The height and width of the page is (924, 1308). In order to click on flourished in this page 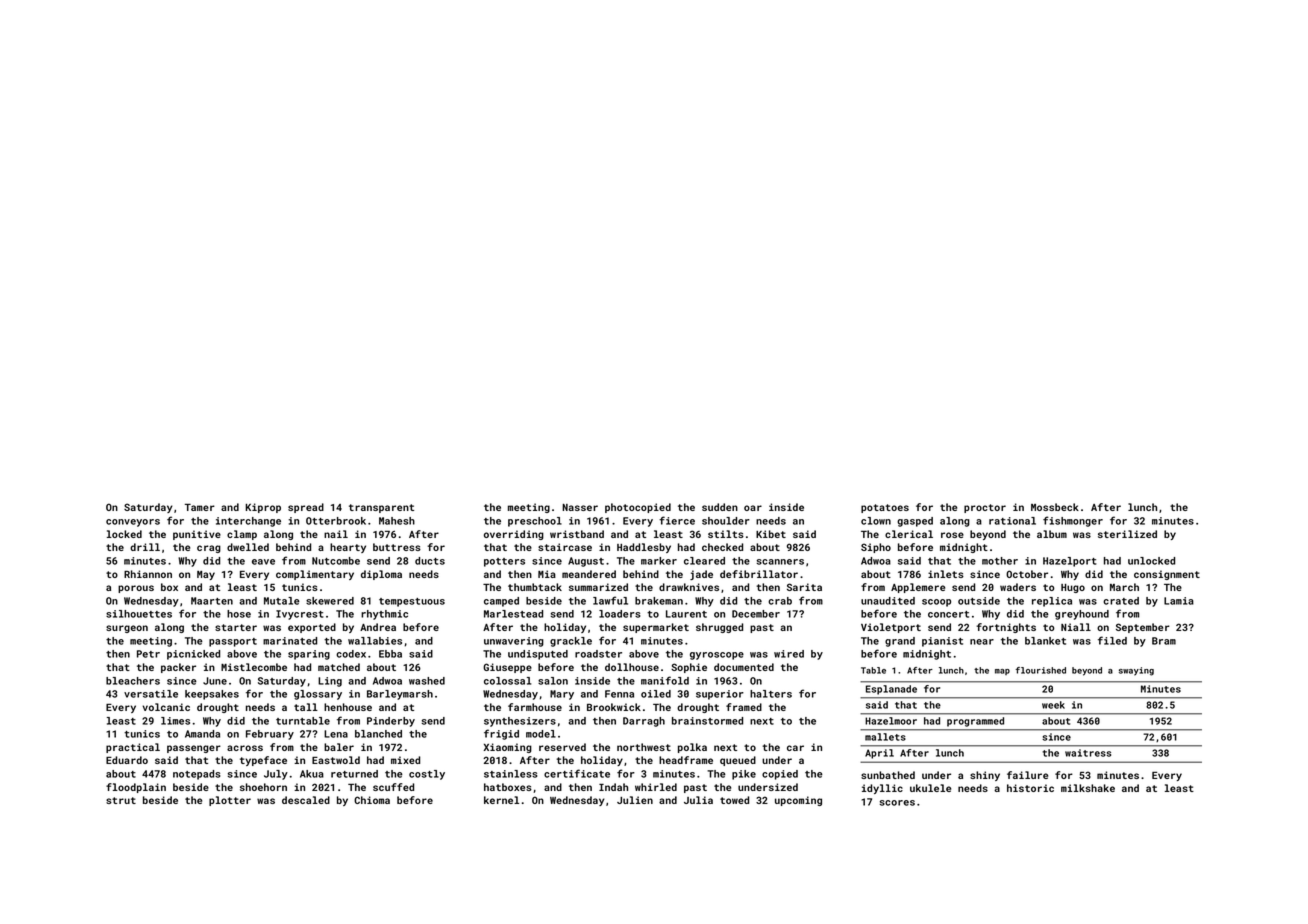, I will do `click(1041, 670)`.
